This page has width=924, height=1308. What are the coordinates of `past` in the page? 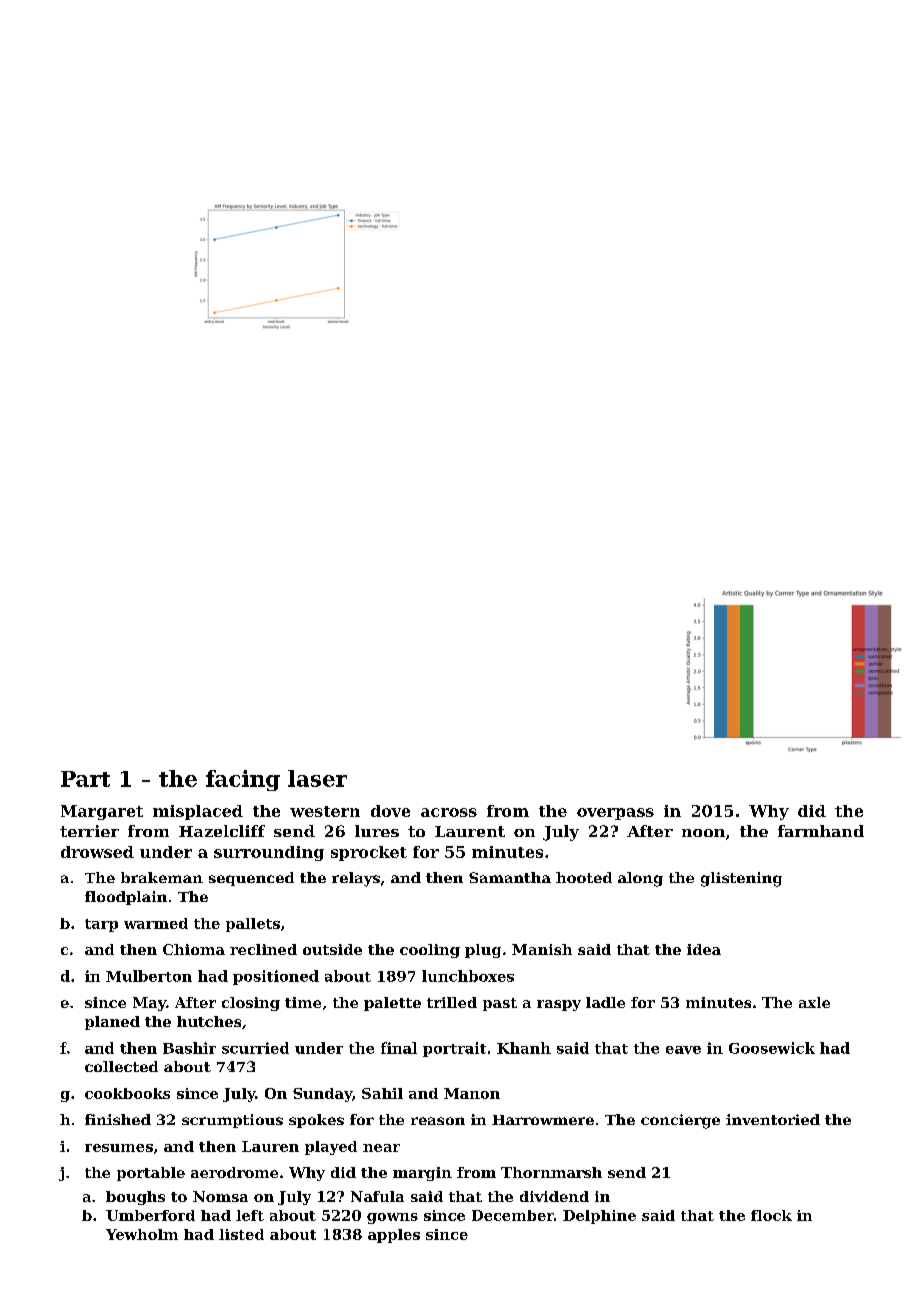 It's located at (500, 1004).
